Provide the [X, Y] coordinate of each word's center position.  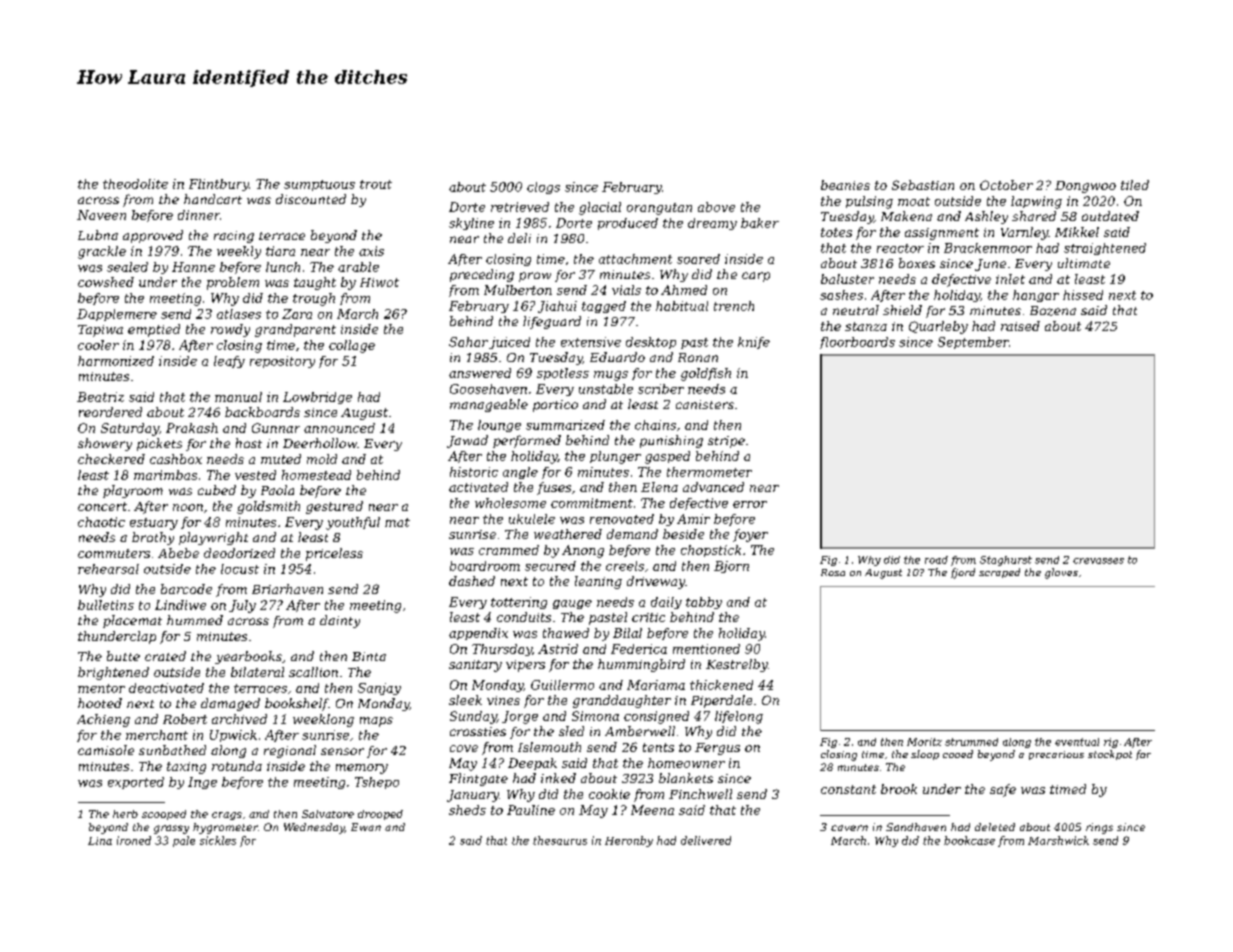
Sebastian [923, 185]
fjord [963, 573]
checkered [111, 459]
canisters [705, 404]
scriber [661, 389]
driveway [656, 582]
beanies [845, 185]
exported [136, 783]
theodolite [135, 184]
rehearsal [108, 569]
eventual [1077, 742]
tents [658, 747]
